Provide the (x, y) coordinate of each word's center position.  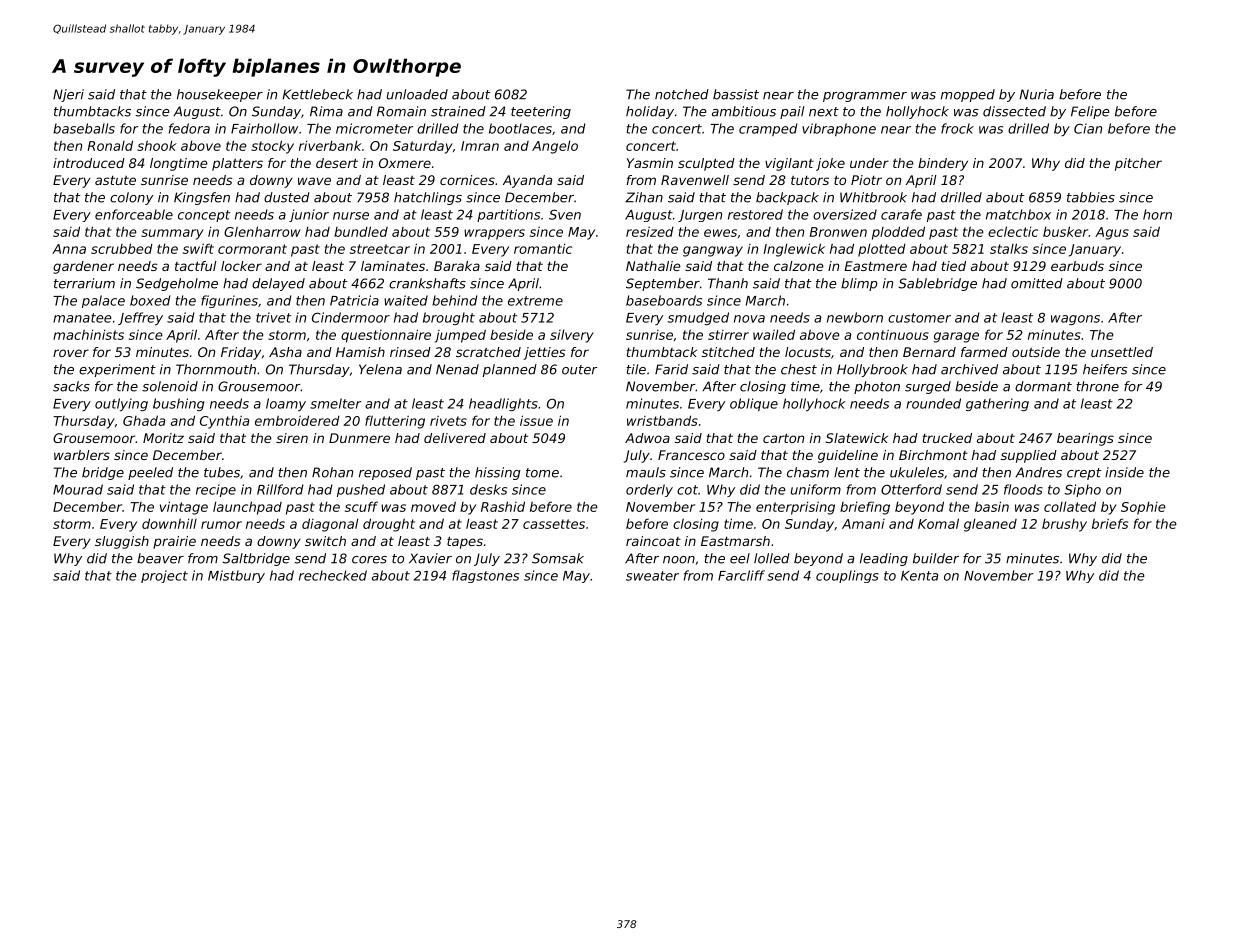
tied (954, 266)
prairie (174, 542)
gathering (997, 404)
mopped (968, 95)
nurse (351, 216)
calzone (799, 266)
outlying (121, 404)
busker (1065, 231)
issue (536, 420)
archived (969, 369)
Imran (480, 146)
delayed (278, 284)
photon (877, 387)
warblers (82, 455)
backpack (787, 198)
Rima (326, 111)
